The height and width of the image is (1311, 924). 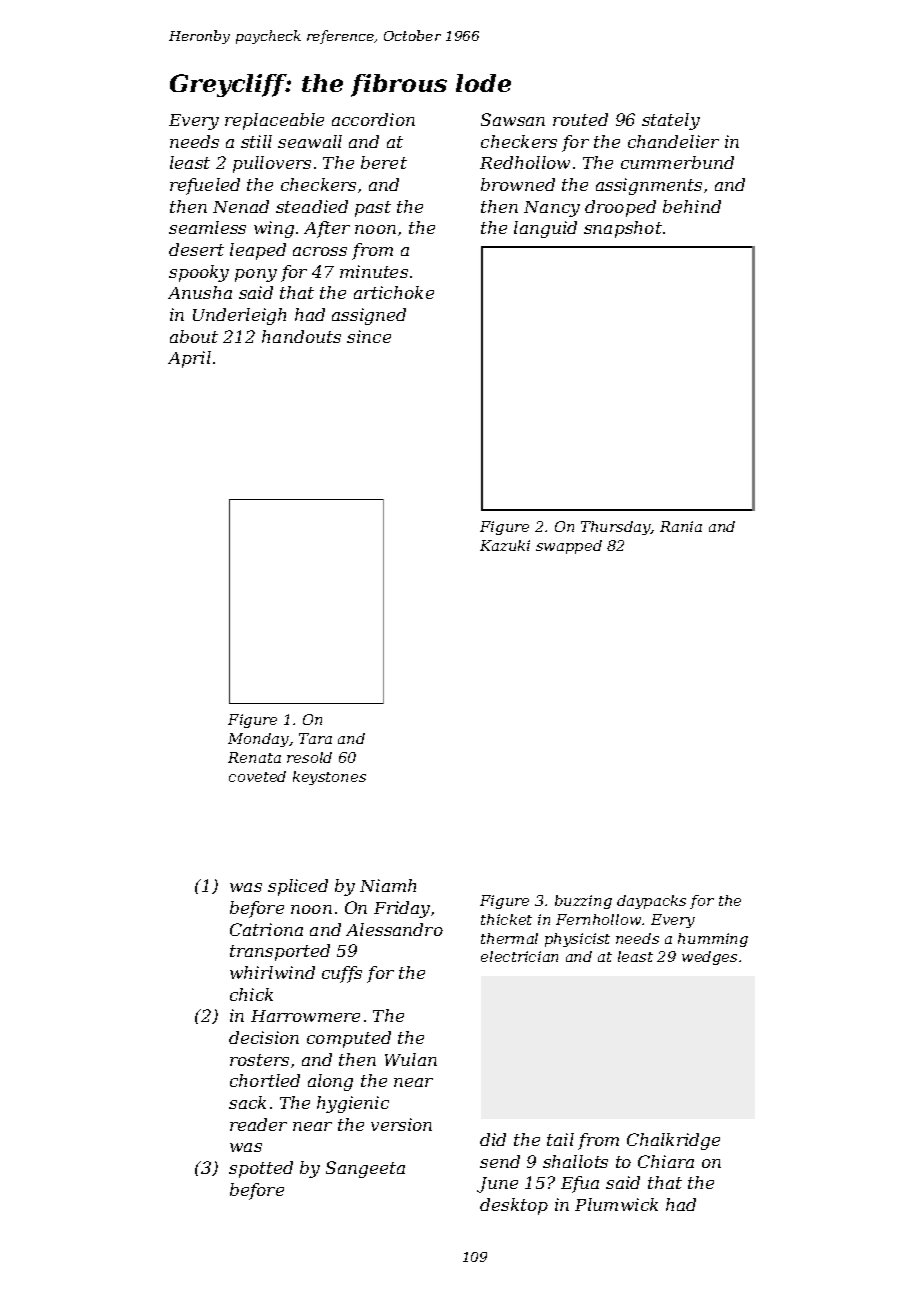 I want to click on daypacks, so click(x=651, y=902).
